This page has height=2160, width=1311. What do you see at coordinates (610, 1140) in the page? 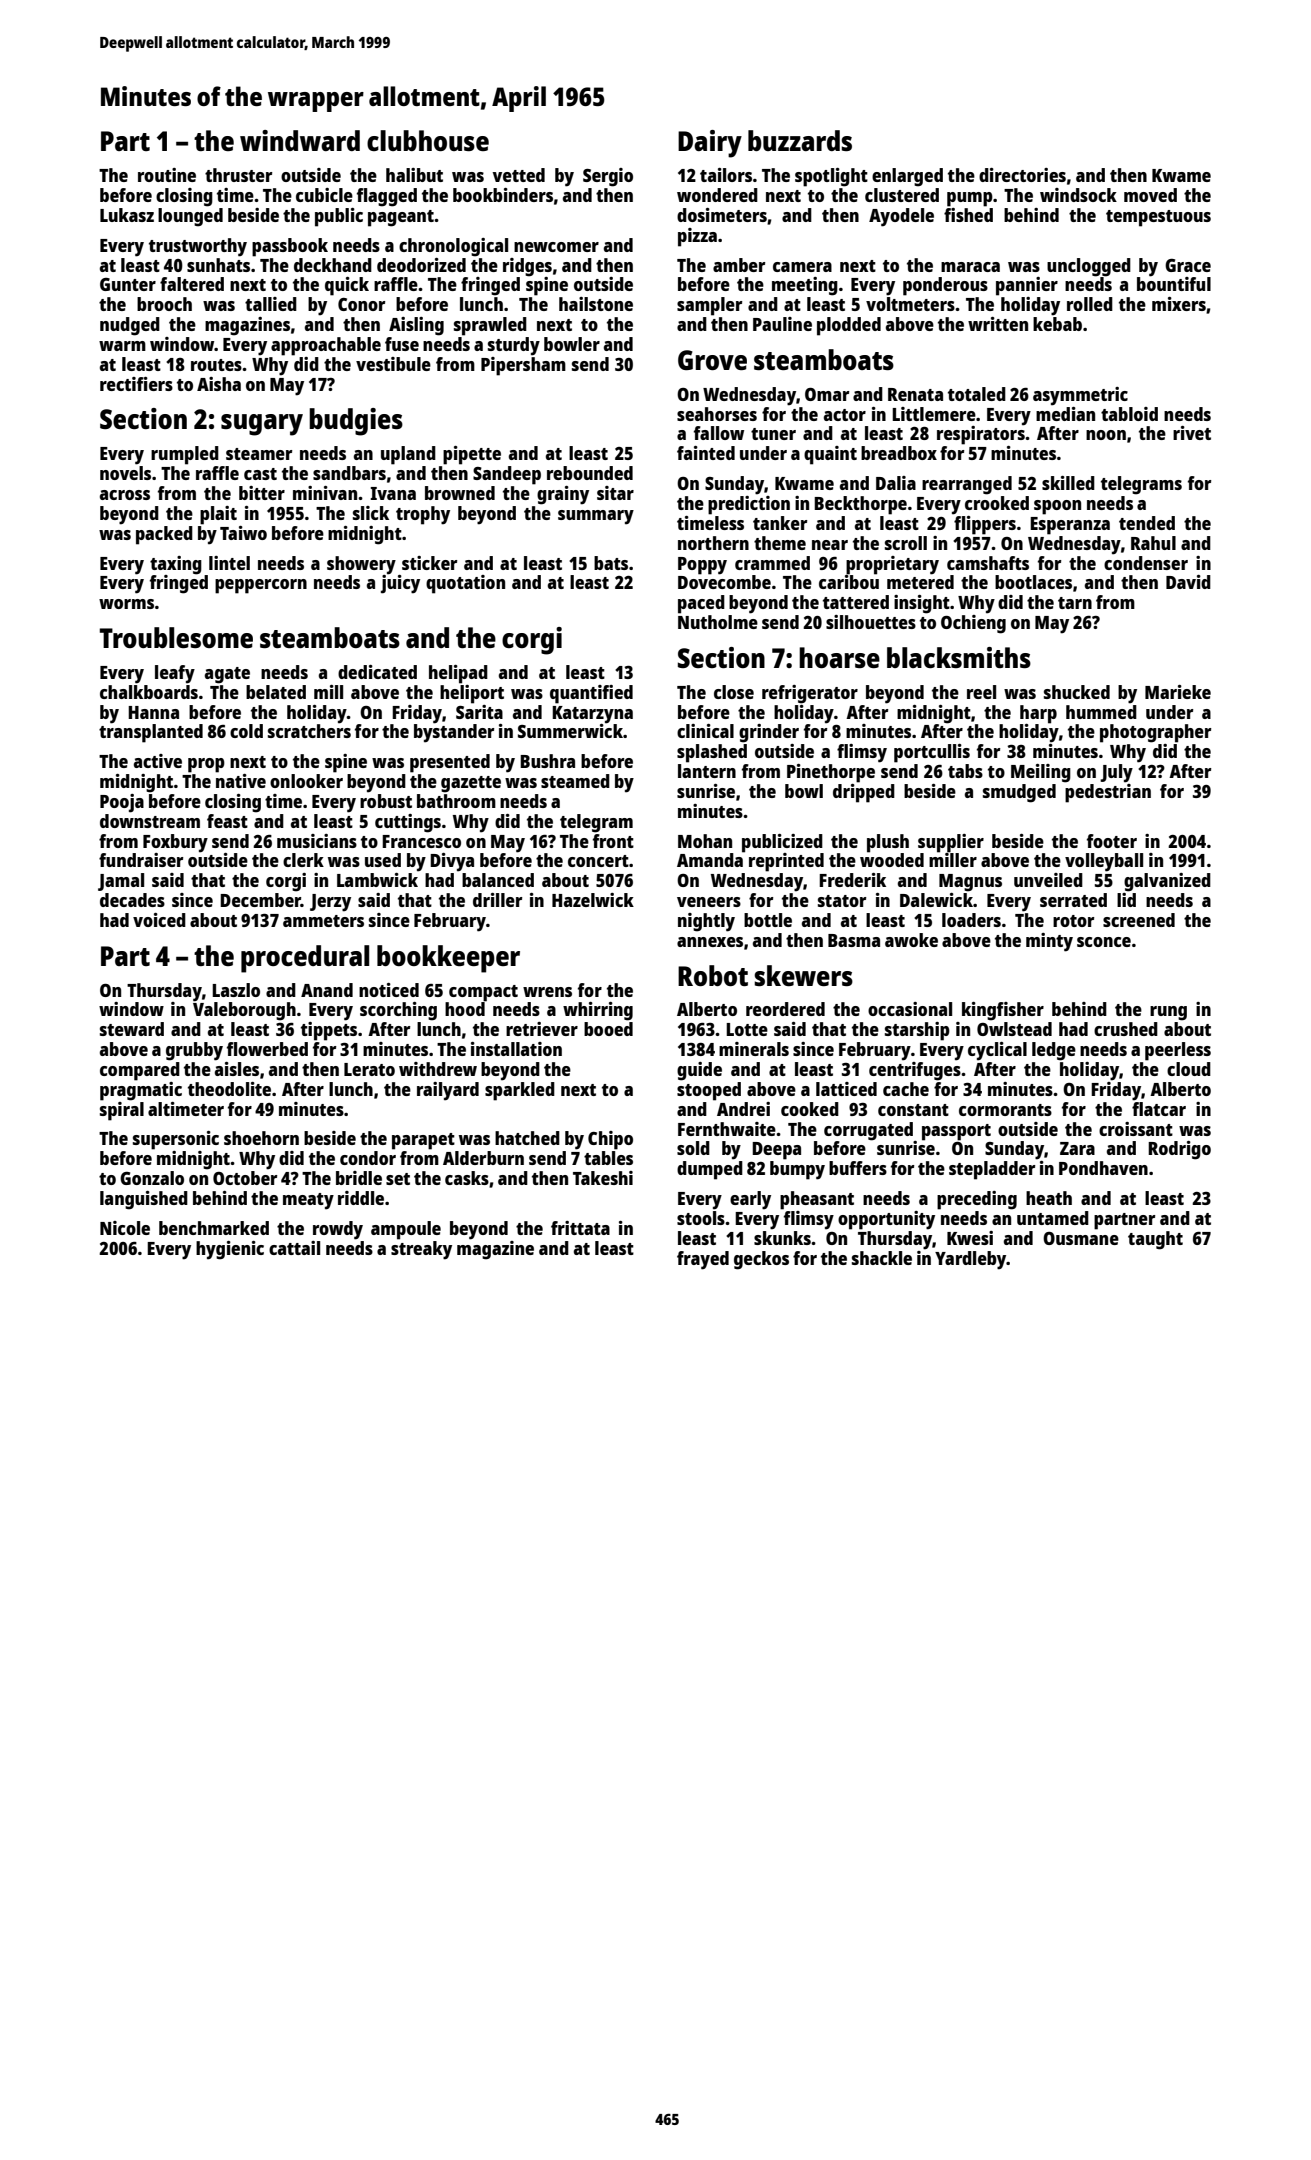
I see `Chipo` at bounding box center [610, 1140].
